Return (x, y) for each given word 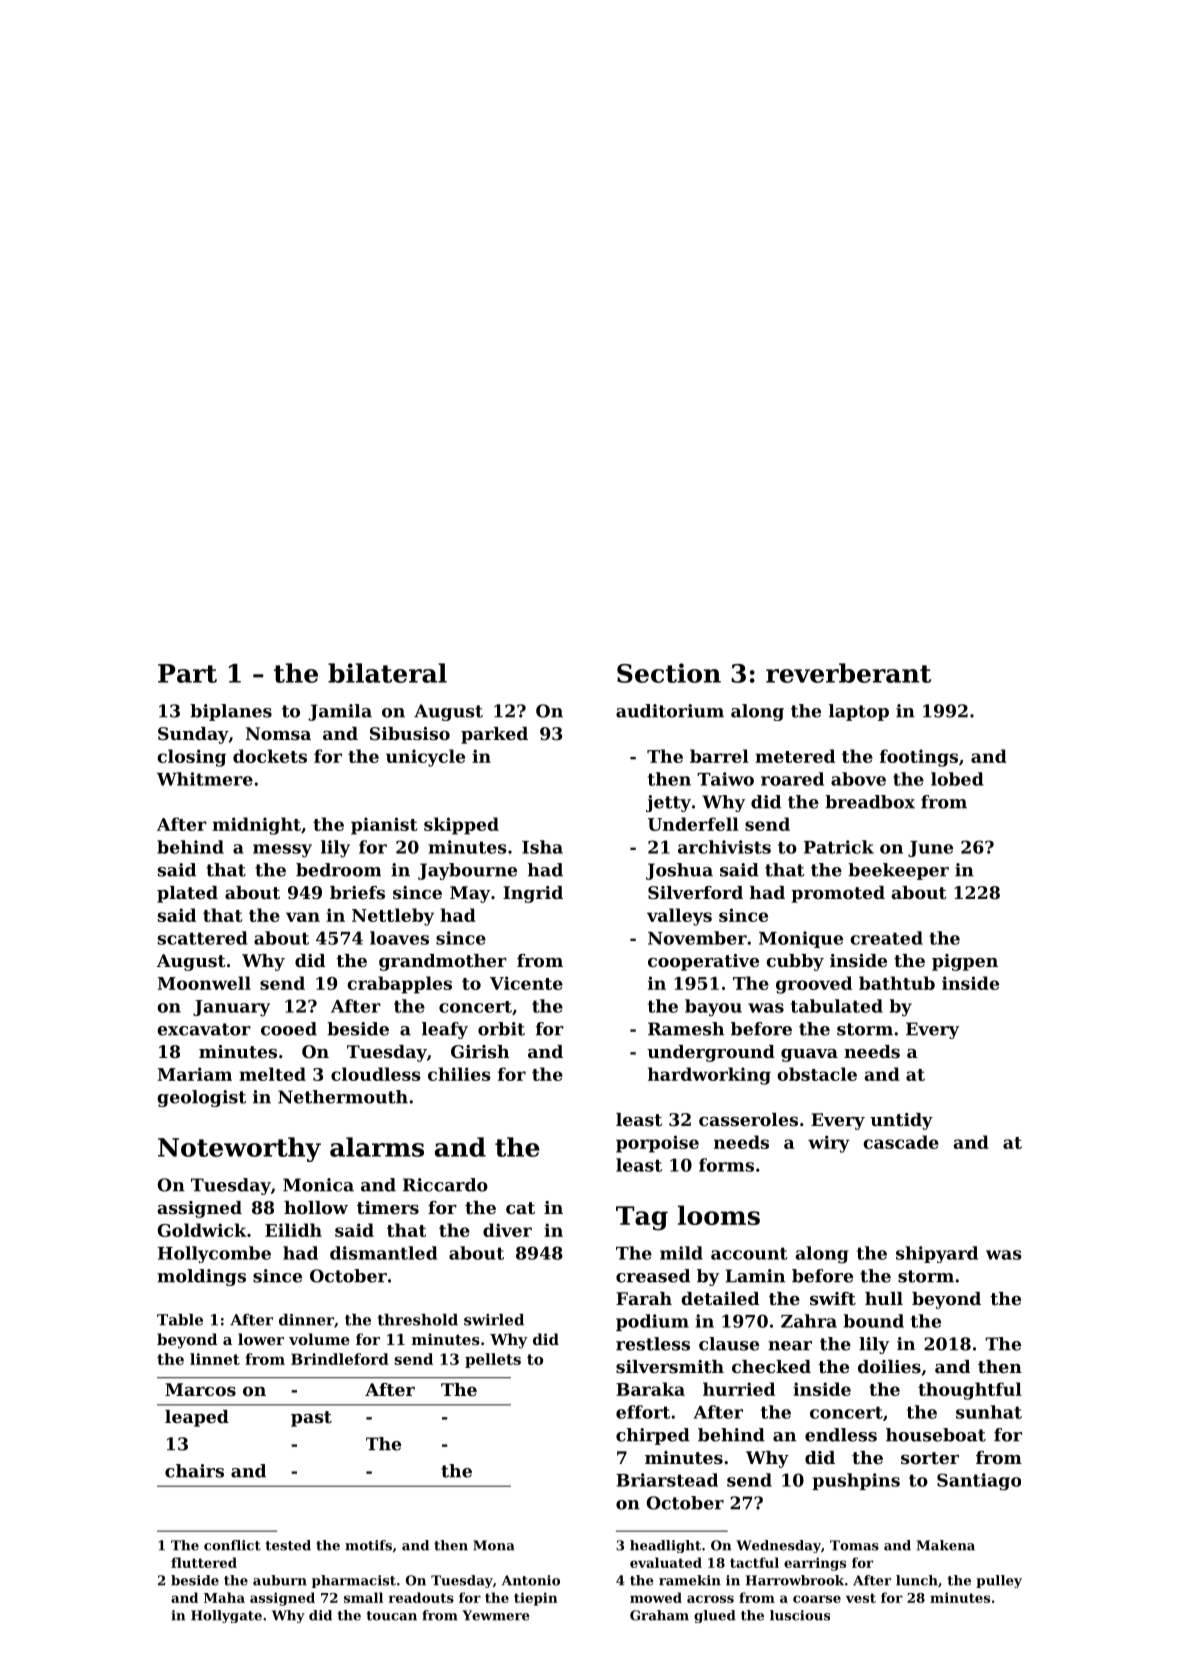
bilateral (387, 673)
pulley (999, 1581)
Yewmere (496, 1615)
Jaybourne (467, 871)
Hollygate (226, 1616)
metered (795, 756)
